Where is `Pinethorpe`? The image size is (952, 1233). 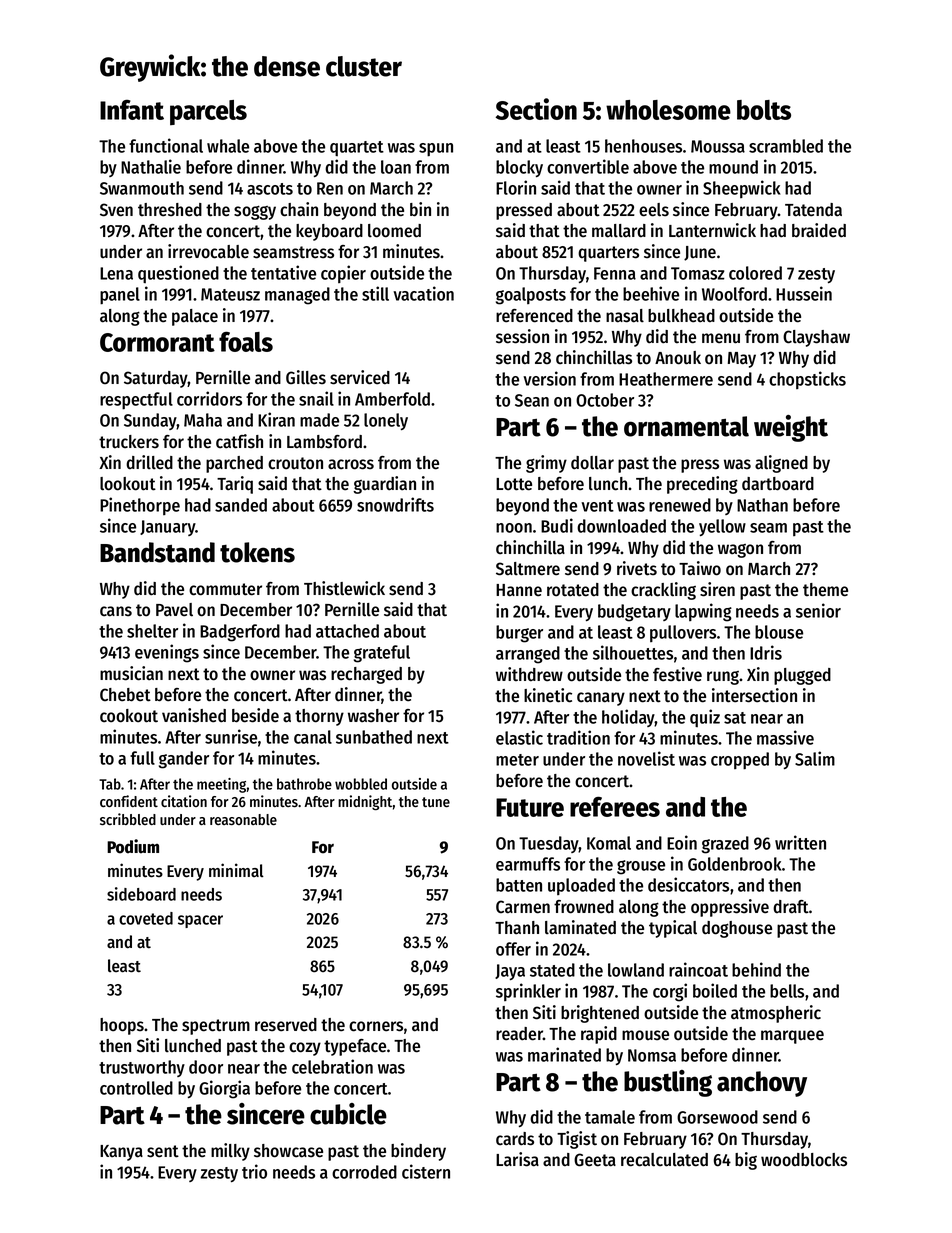
Pinethorpe is located at coordinates (140, 506).
